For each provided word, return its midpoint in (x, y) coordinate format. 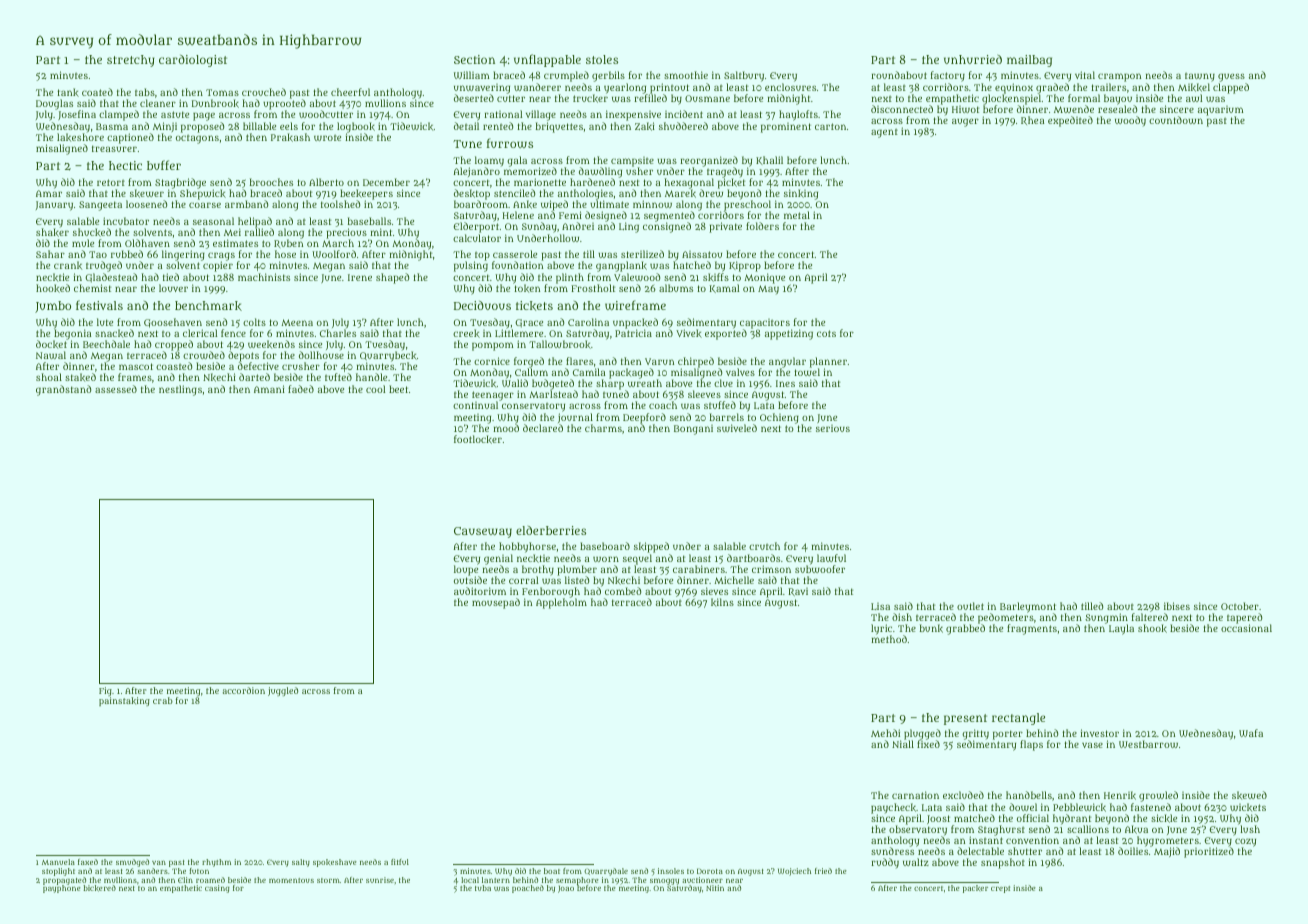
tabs (145, 92)
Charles (338, 333)
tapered (1244, 619)
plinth (570, 278)
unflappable (547, 60)
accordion (244, 690)
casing (217, 889)
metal (797, 215)
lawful (831, 558)
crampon (1119, 77)
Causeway (483, 532)
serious (833, 428)
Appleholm (561, 604)
